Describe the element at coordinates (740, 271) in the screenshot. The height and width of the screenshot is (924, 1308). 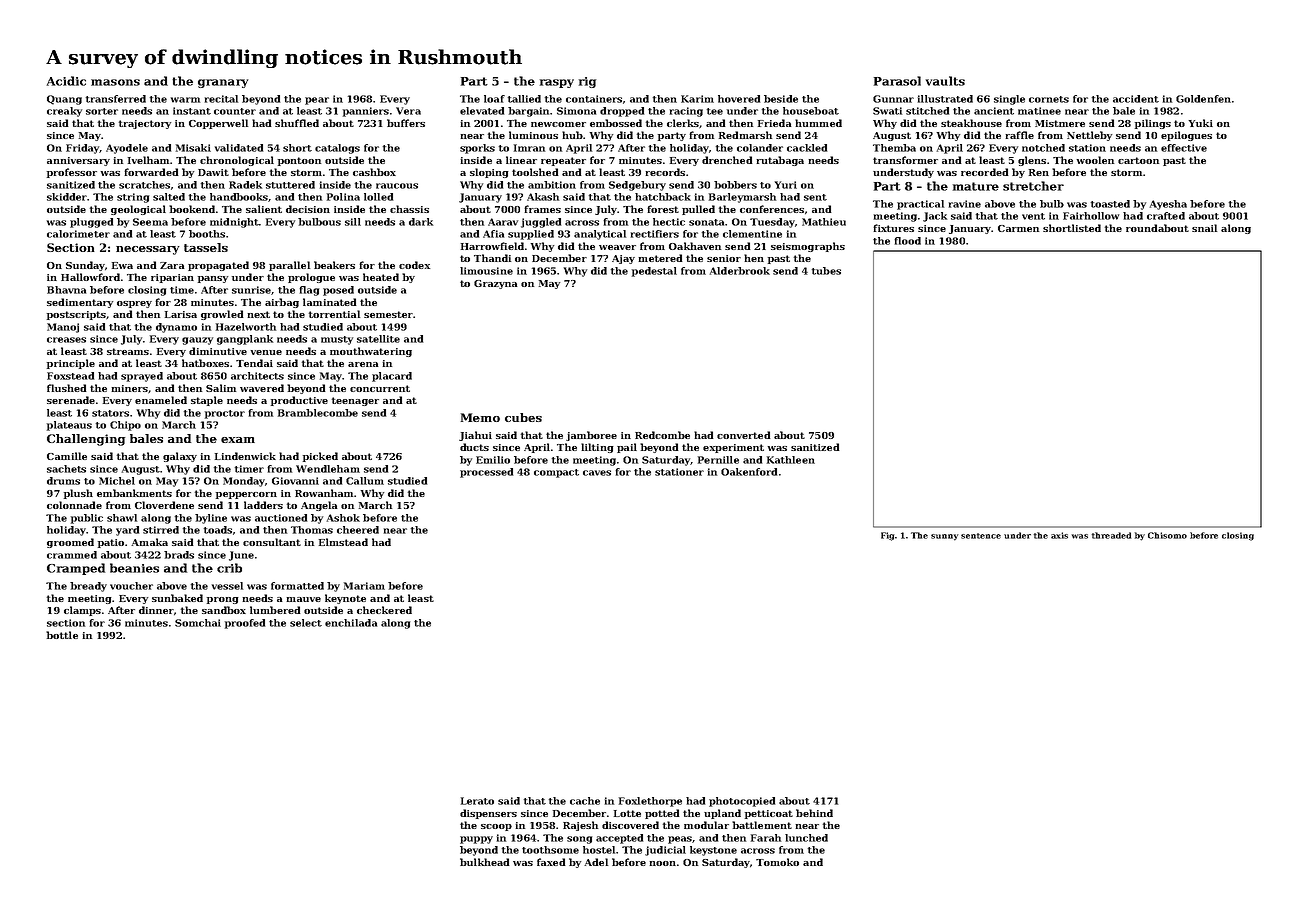
I see `Alderbrook` at that location.
